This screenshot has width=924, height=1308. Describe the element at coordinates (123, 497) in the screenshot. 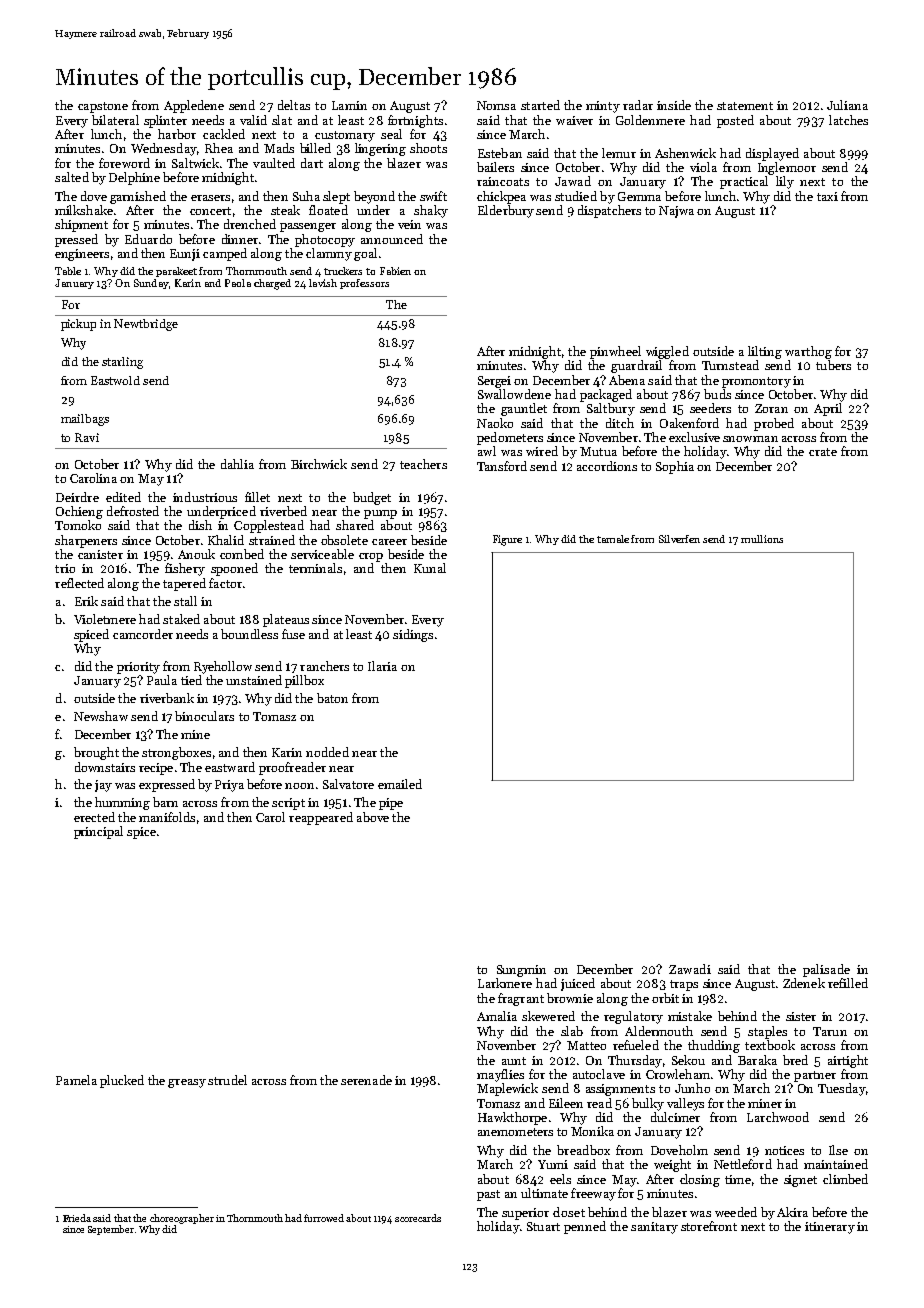

I see `edited` at that location.
